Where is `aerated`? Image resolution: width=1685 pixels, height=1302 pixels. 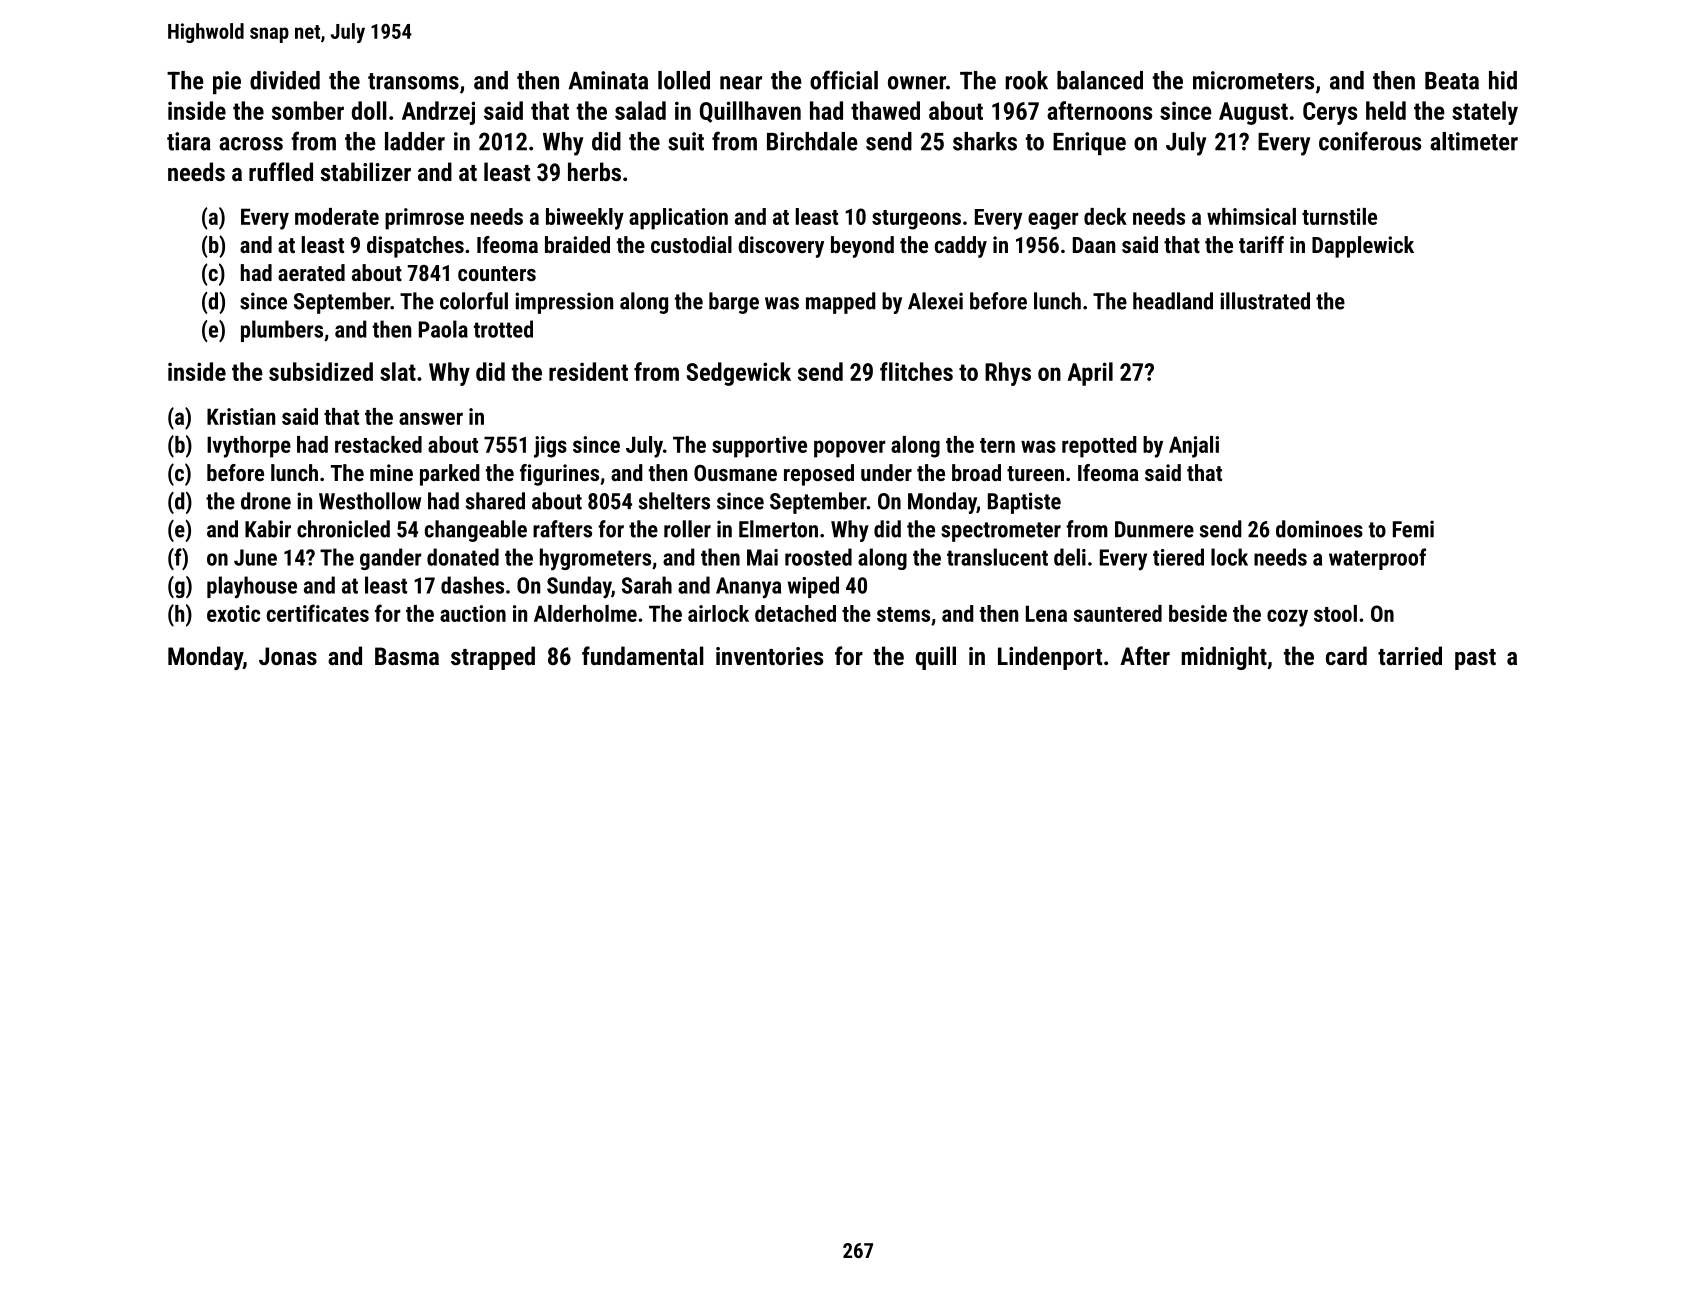 aerated is located at coordinates (311, 272).
